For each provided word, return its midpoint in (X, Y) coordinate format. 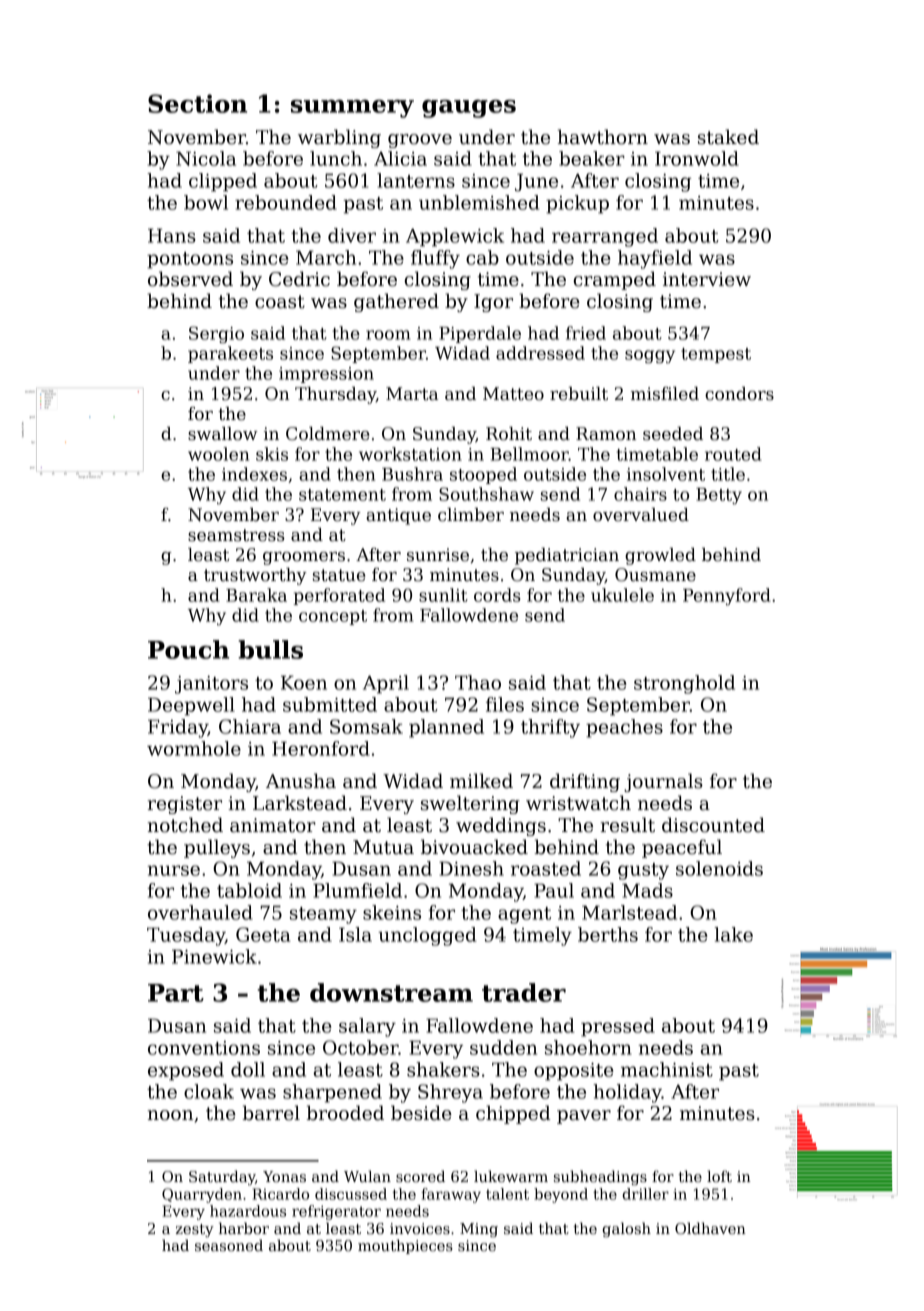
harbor (244, 1228)
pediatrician (567, 556)
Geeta (263, 934)
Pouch (188, 649)
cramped (615, 280)
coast (280, 302)
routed (733, 454)
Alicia (400, 158)
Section (197, 103)
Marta (412, 394)
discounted (713, 825)
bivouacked (474, 847)
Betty (719, 496)
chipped (513, 1114)
